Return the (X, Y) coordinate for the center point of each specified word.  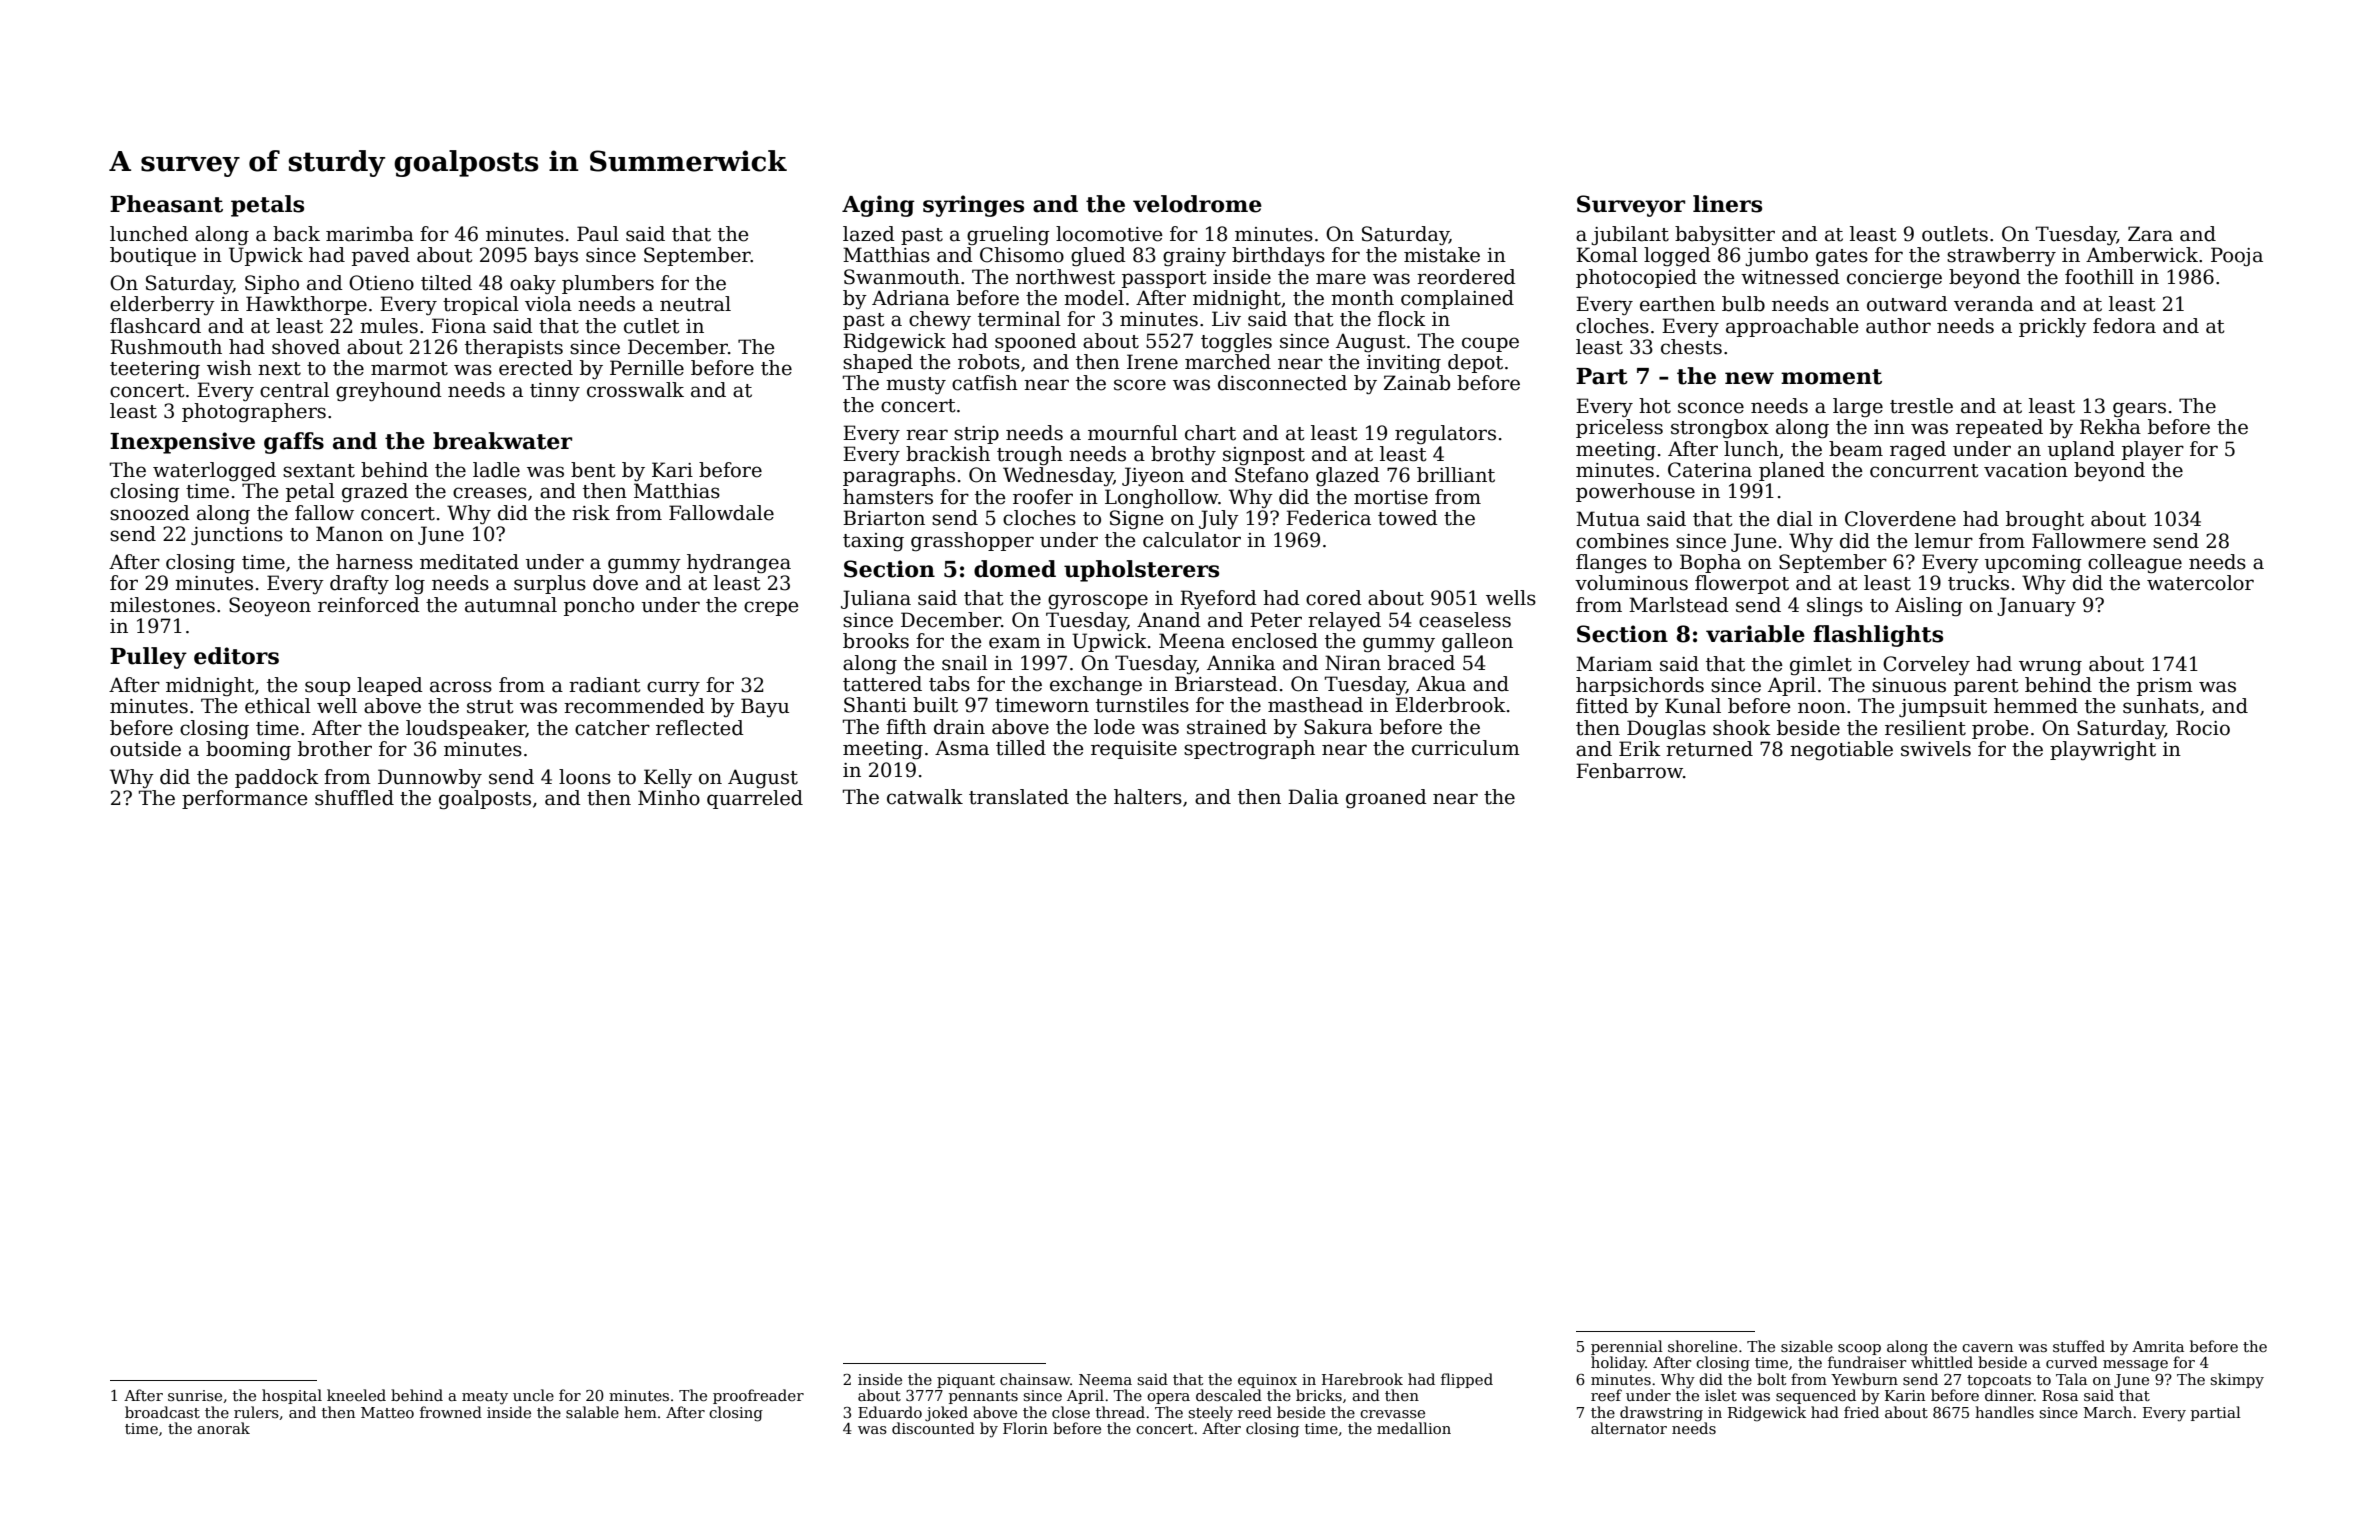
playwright (2103, 750)
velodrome (1197, 204)
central (294, 390)
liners (1727, 204)
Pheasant (166, 204)
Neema (1105, 1379)
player (2153, 450)
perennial (1627, 1347)
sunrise (195, 1395)
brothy (1183, 455)
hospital (292, 1396)
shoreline (1702, 1346)
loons (585, 777)
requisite (1134, 750)
